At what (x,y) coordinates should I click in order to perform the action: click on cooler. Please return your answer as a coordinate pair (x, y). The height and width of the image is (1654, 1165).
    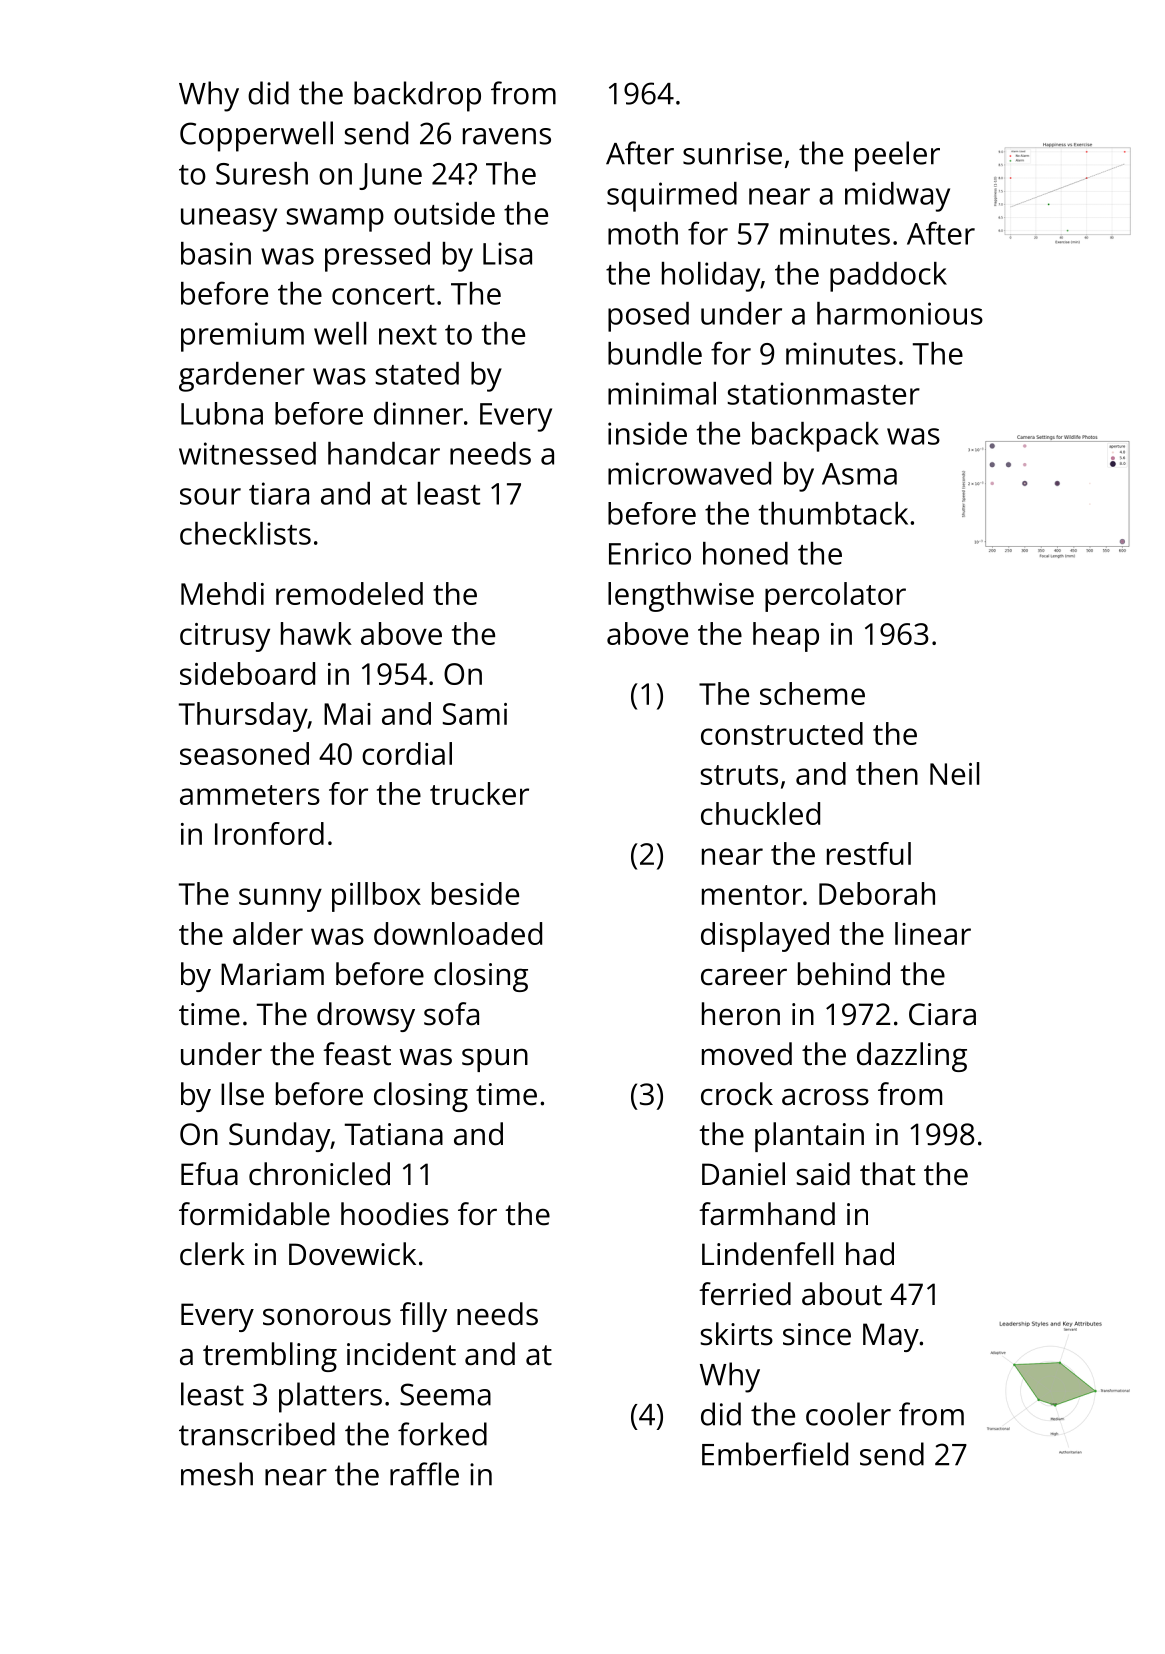
    Looking at the image, I should click on (848, 1414).
